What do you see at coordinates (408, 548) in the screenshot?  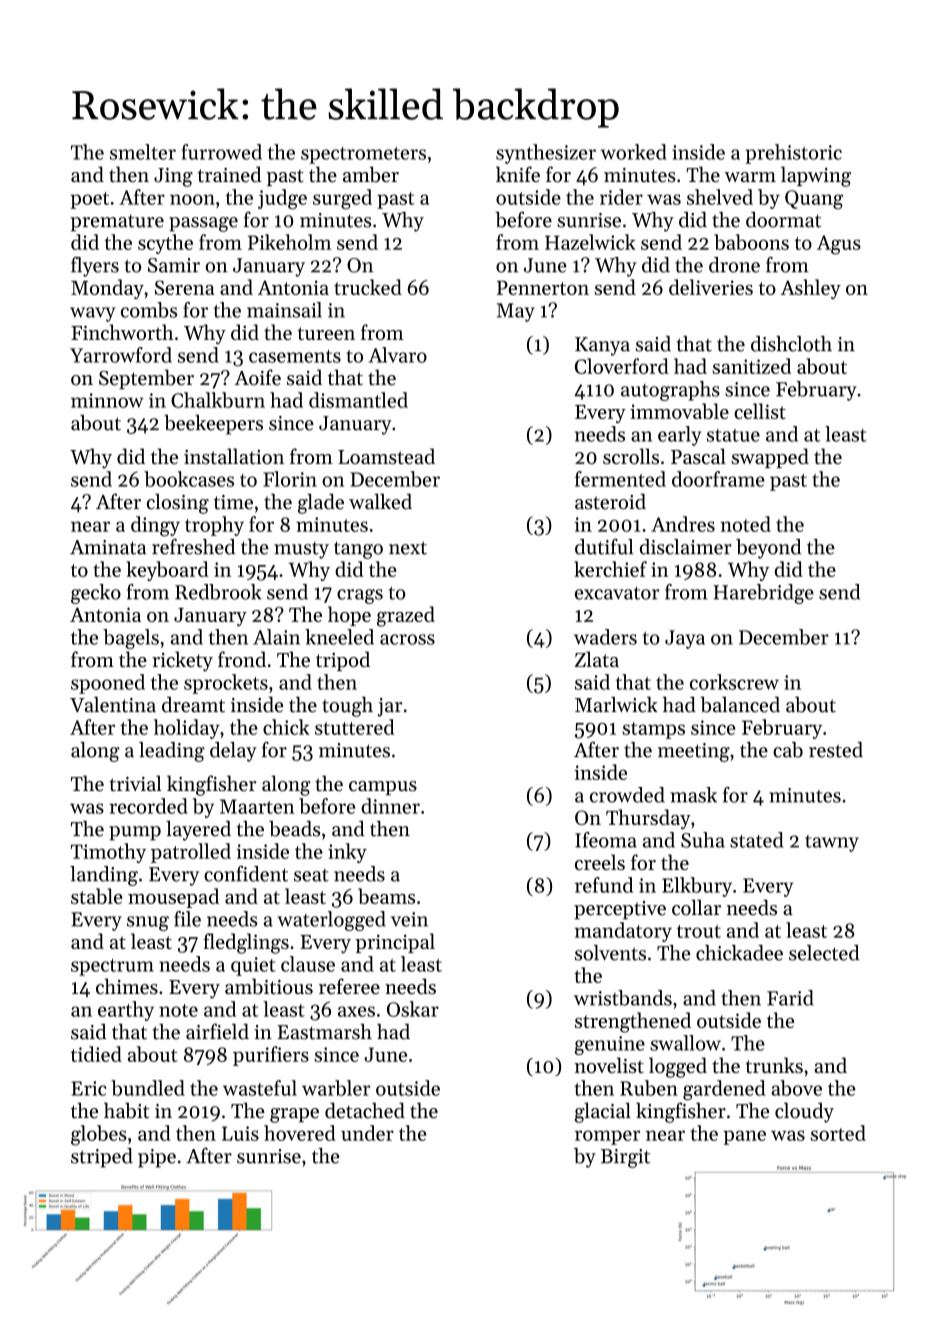 I see `next` at bounding box center [408, 548].
